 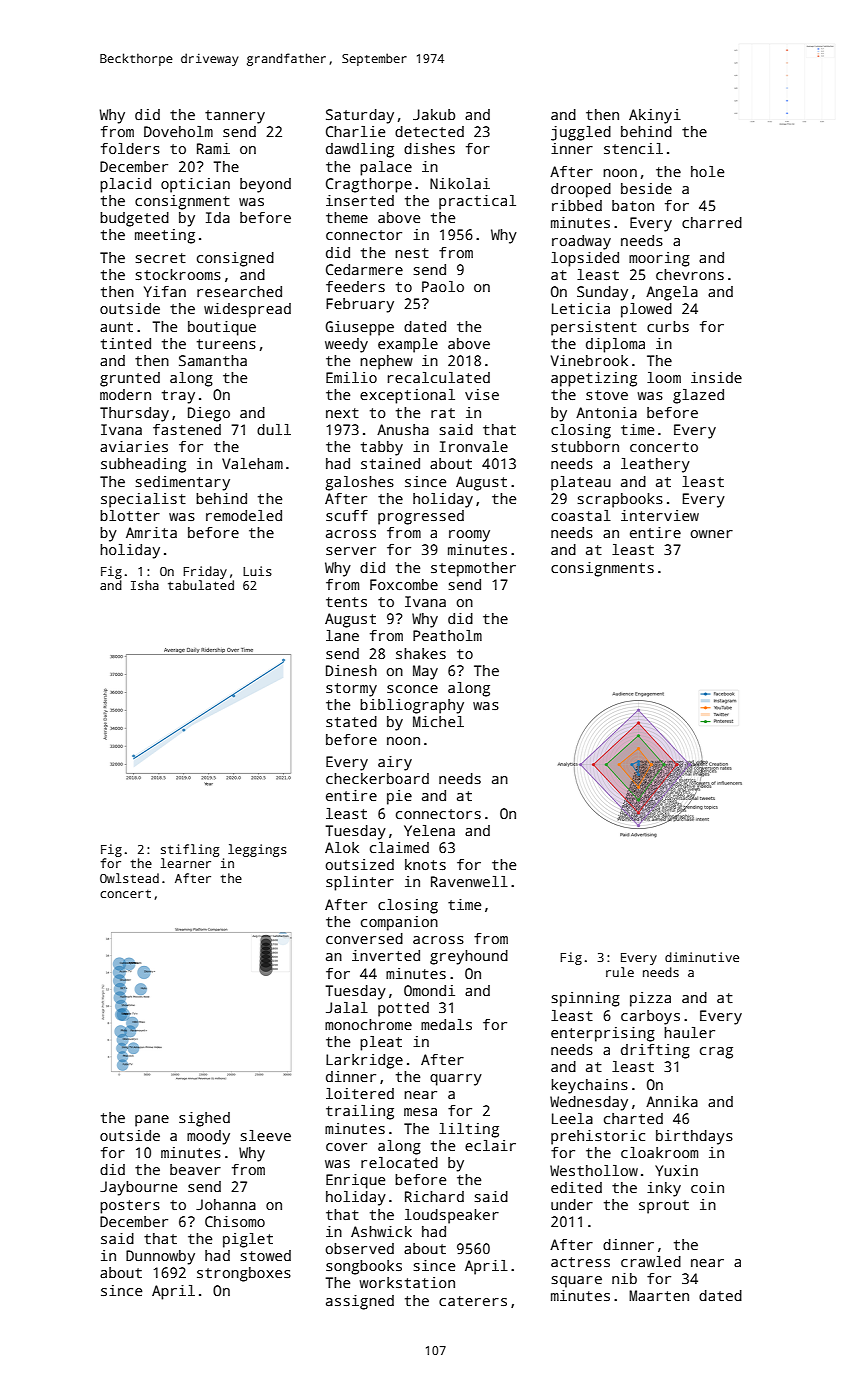 What do you see at coordinates (178, 397) in the image?
I see `tray` at bounding box center [178, 397].
